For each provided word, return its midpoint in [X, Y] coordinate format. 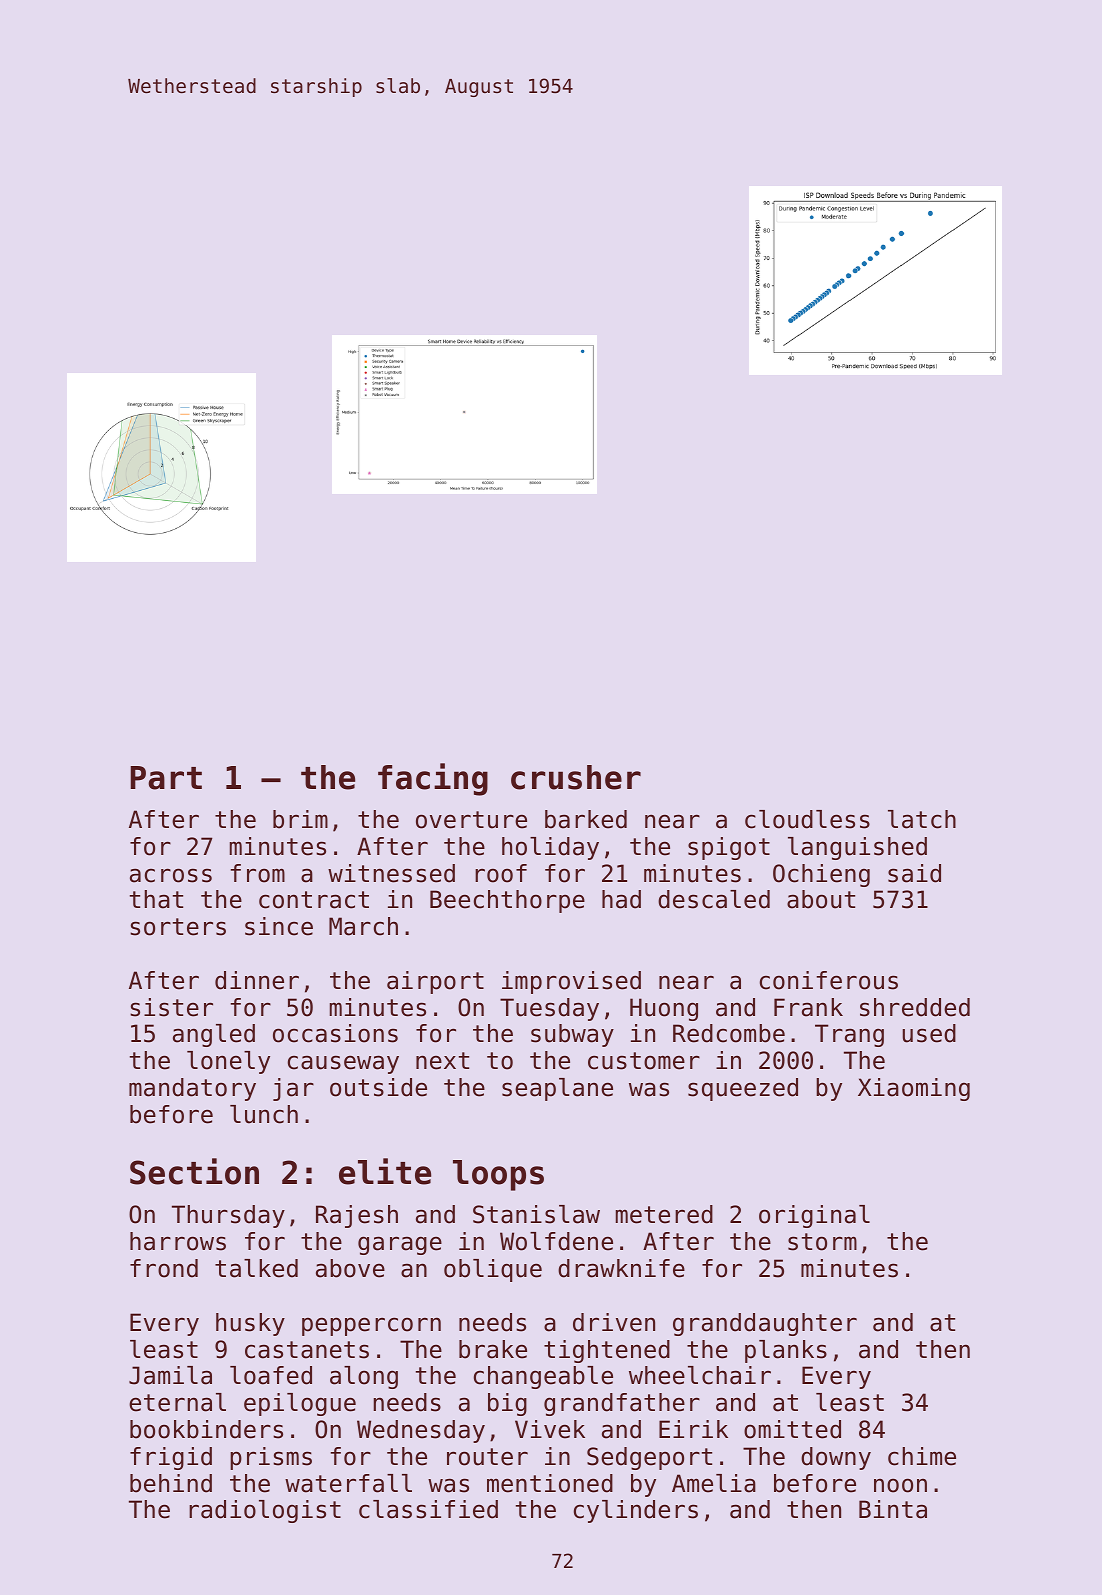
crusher [576, 777]
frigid [171, 1458]
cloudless [807, 819]
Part [166, 778]
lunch [264, 1114]
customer [644, 1061]
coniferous [829, 980]
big [507, 1404]
